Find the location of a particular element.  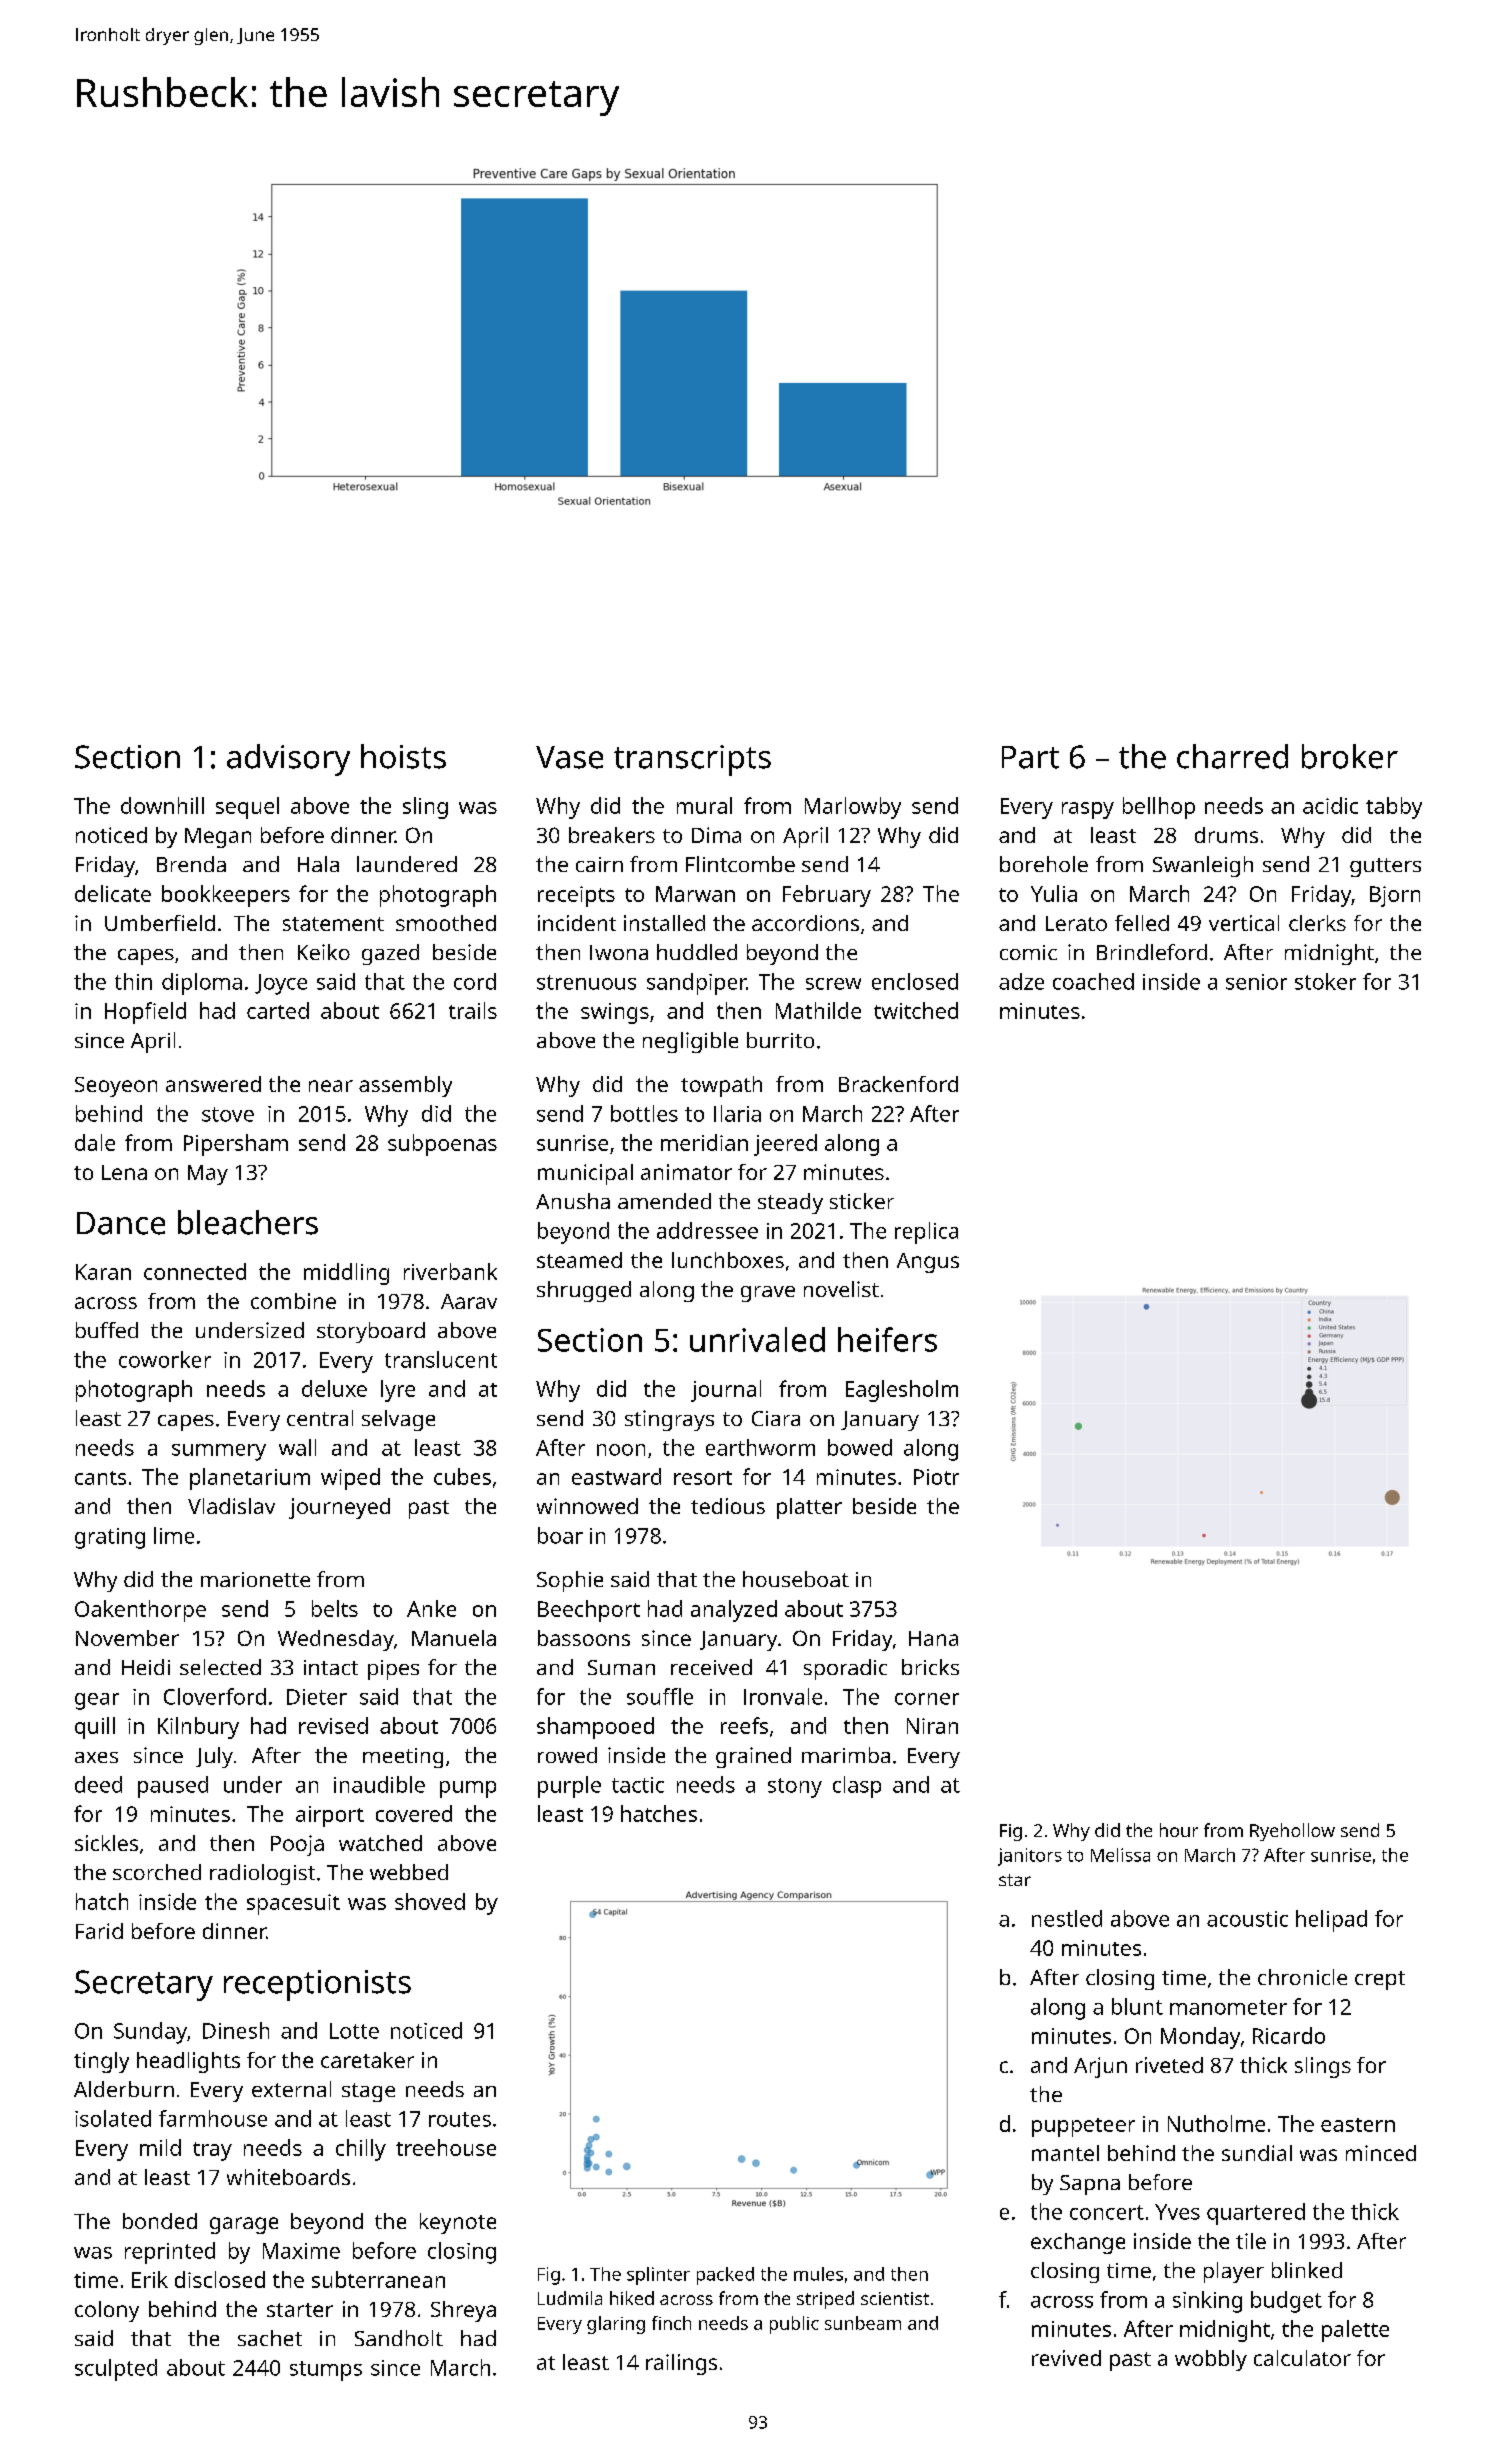

charred is located at coordinates (1232, 756).
